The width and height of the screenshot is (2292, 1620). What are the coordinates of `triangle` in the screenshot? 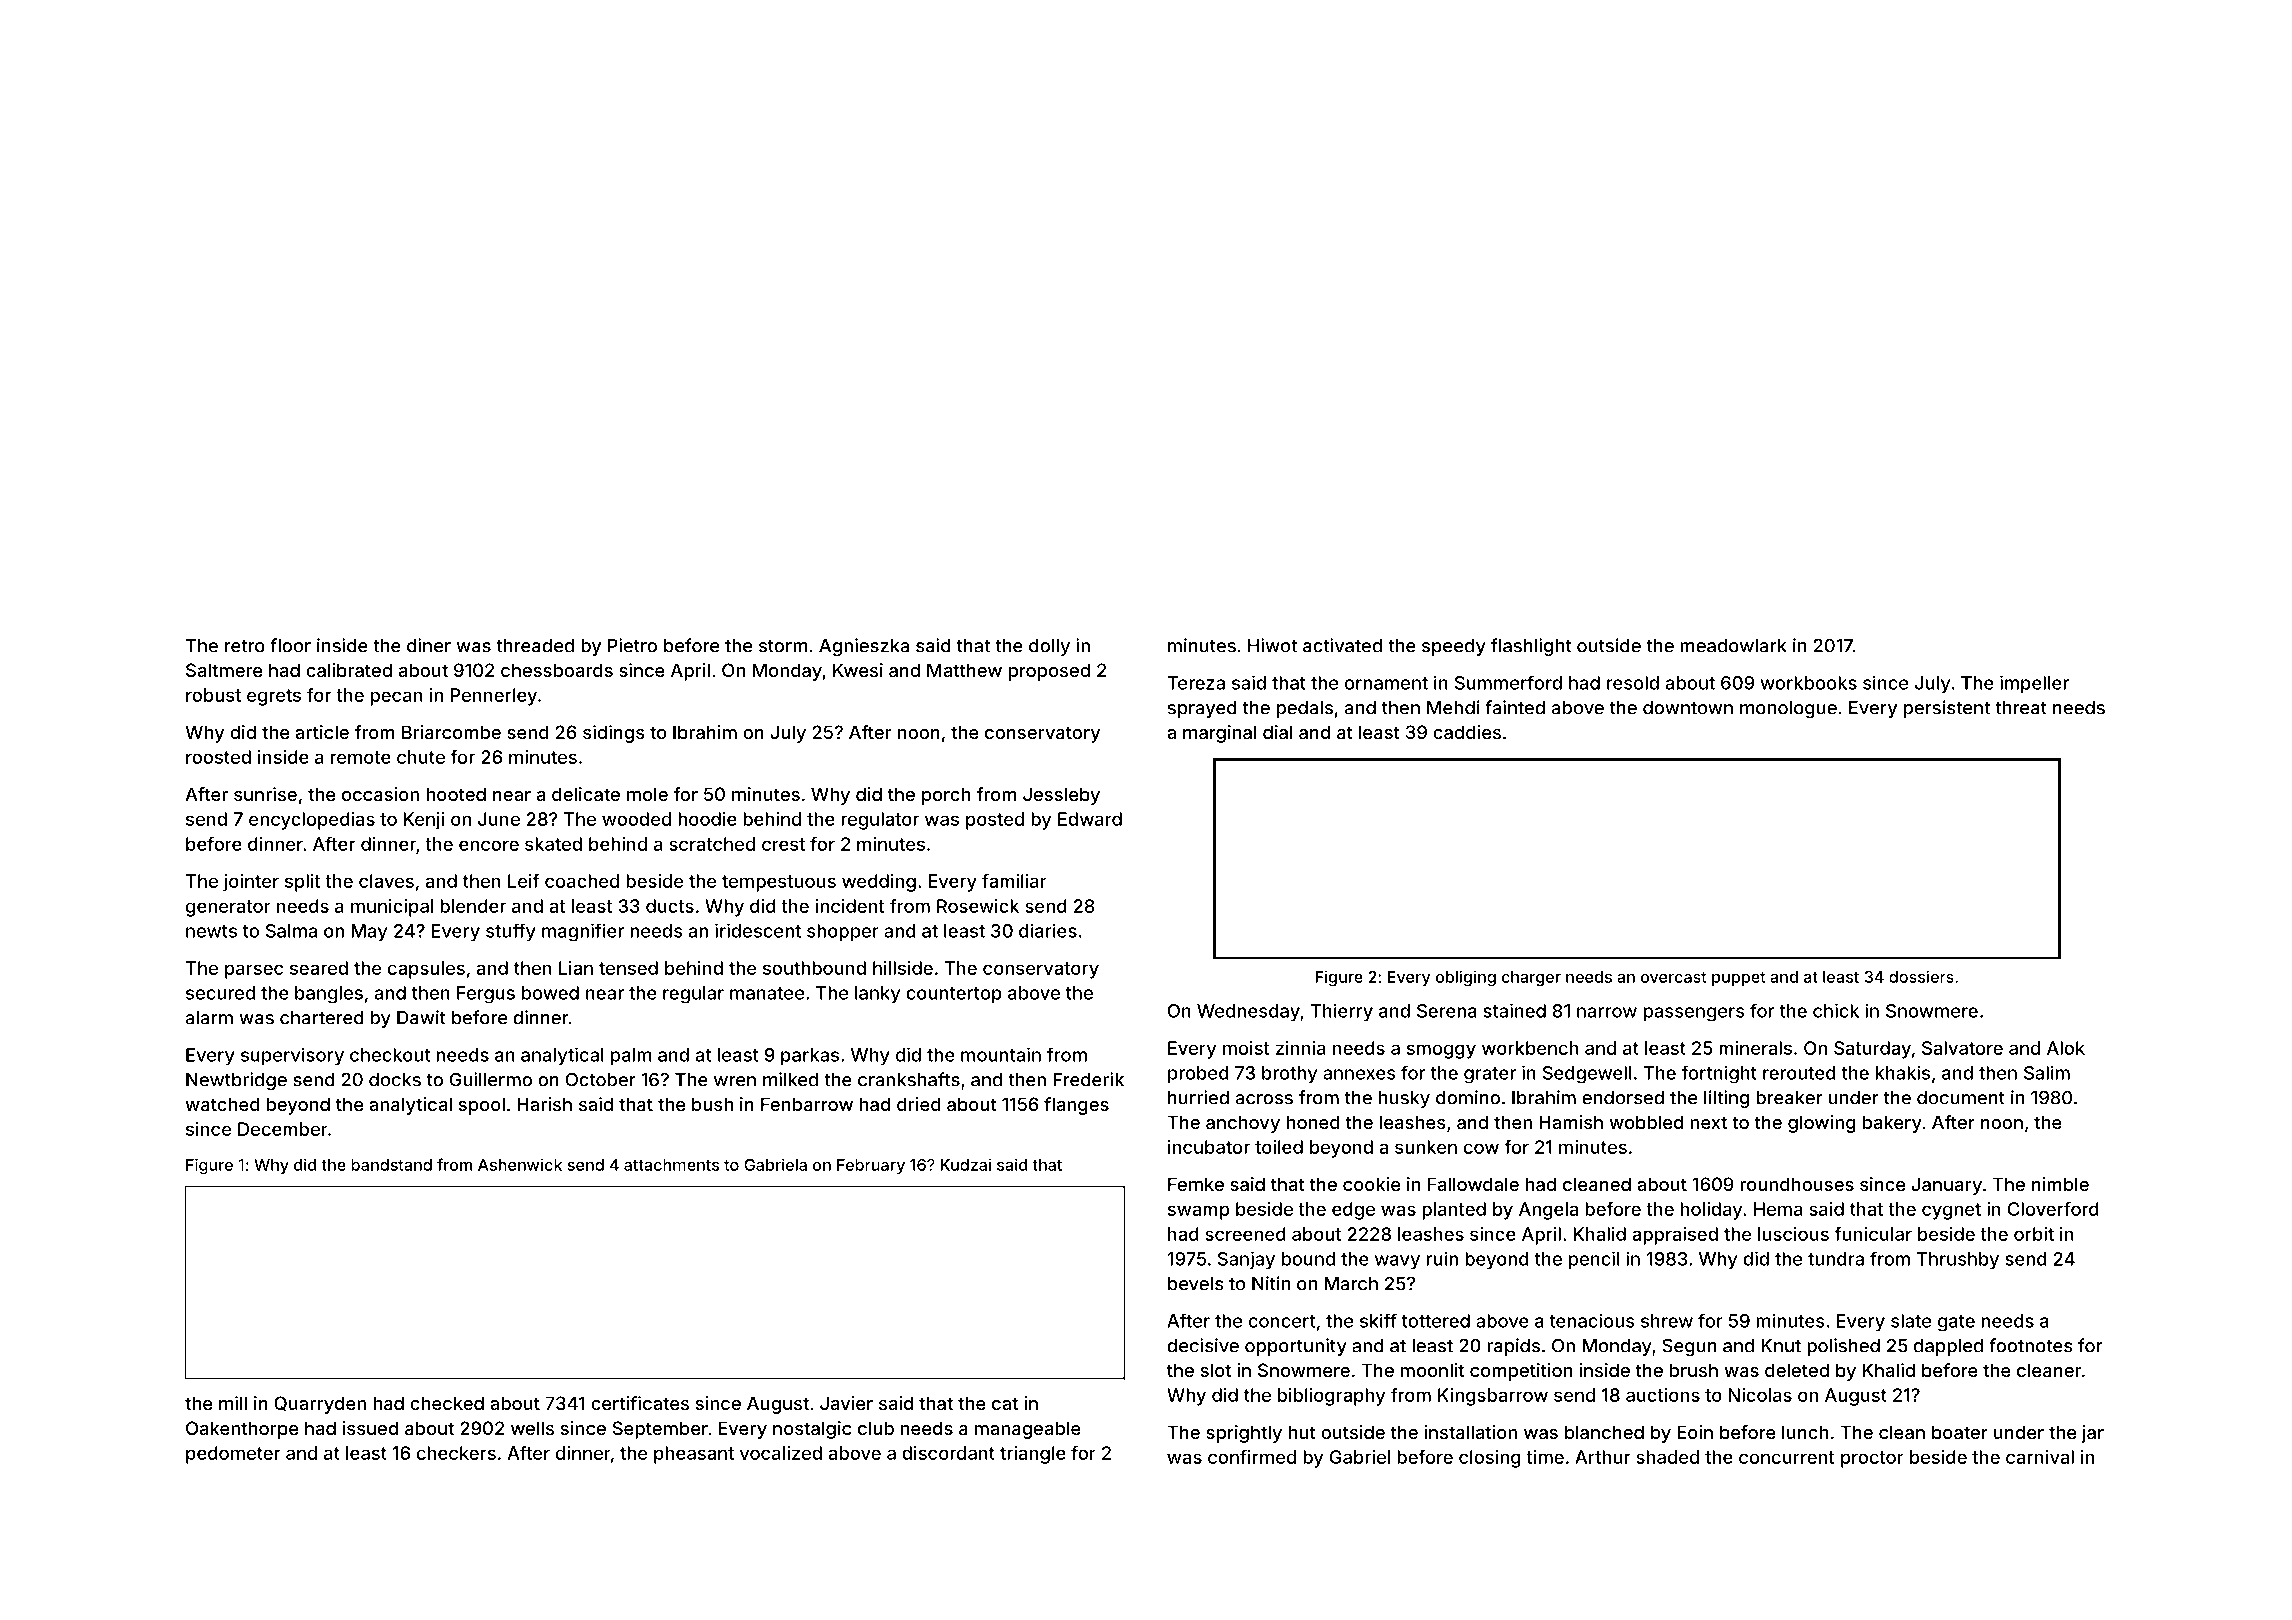 It's located at (1033, 1455).
